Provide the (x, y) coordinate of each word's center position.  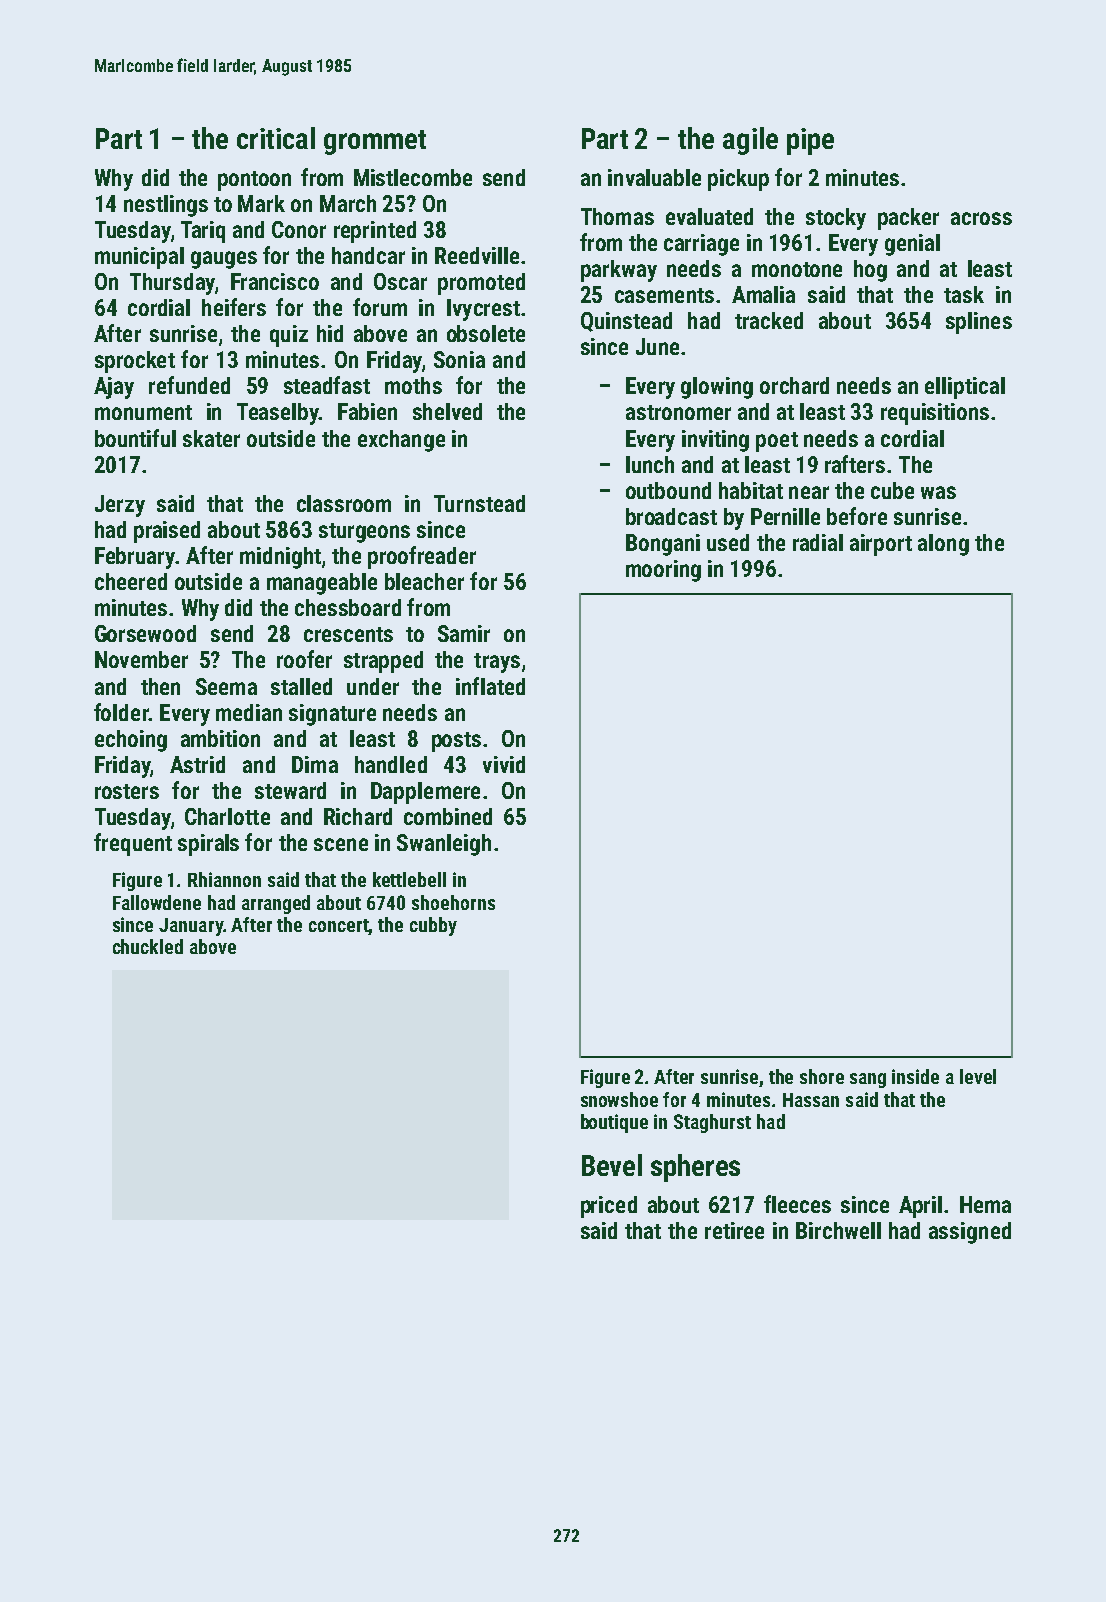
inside (915, 1076)
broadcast (671, 516)
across (981, 218)
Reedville (477, 255)
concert (339, 927)
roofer (304, 659)
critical (276, 138)
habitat (751, 490)
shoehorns (453, 902)
